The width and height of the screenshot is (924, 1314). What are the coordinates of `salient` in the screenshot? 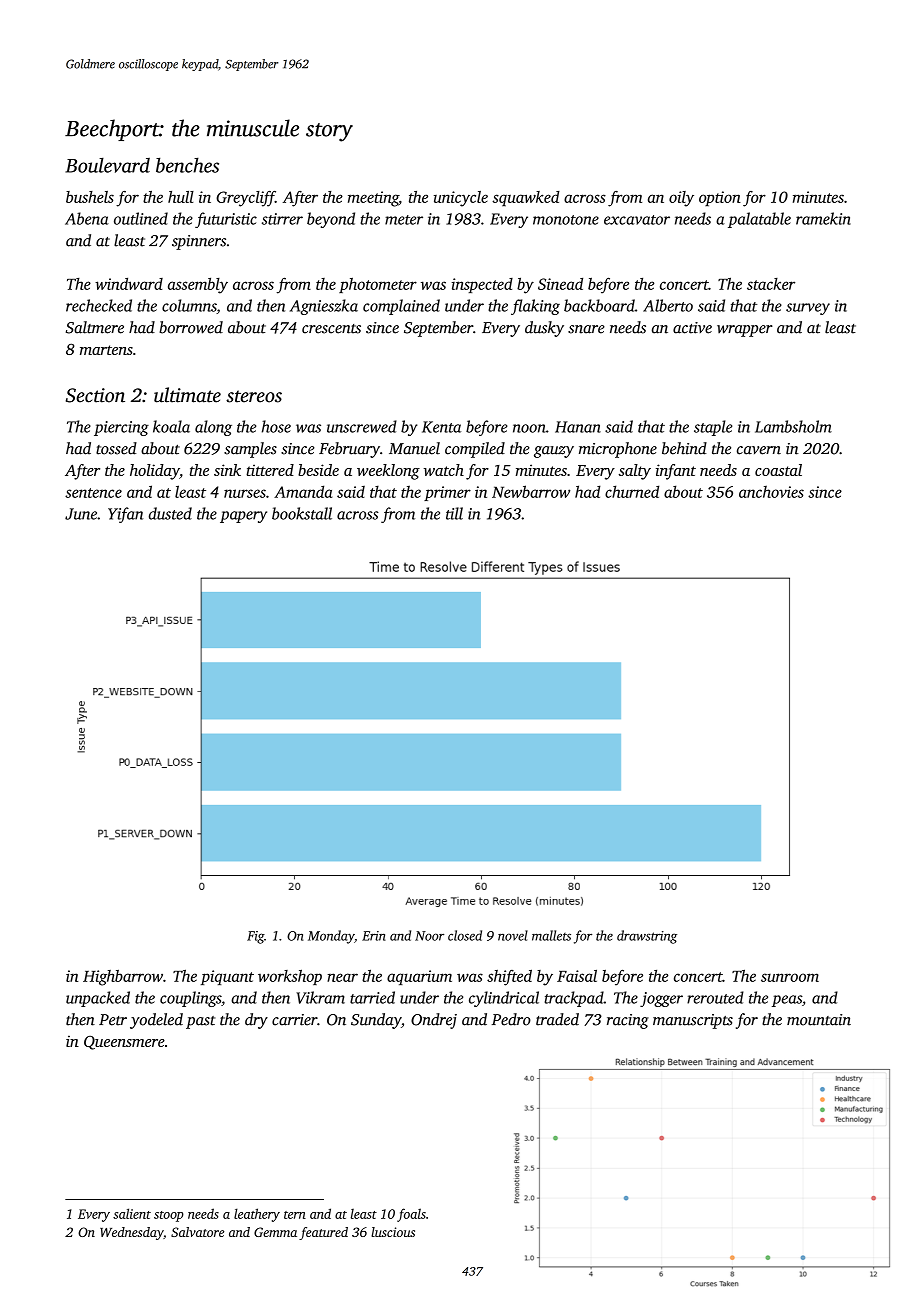 It's located at (132, 1213).
